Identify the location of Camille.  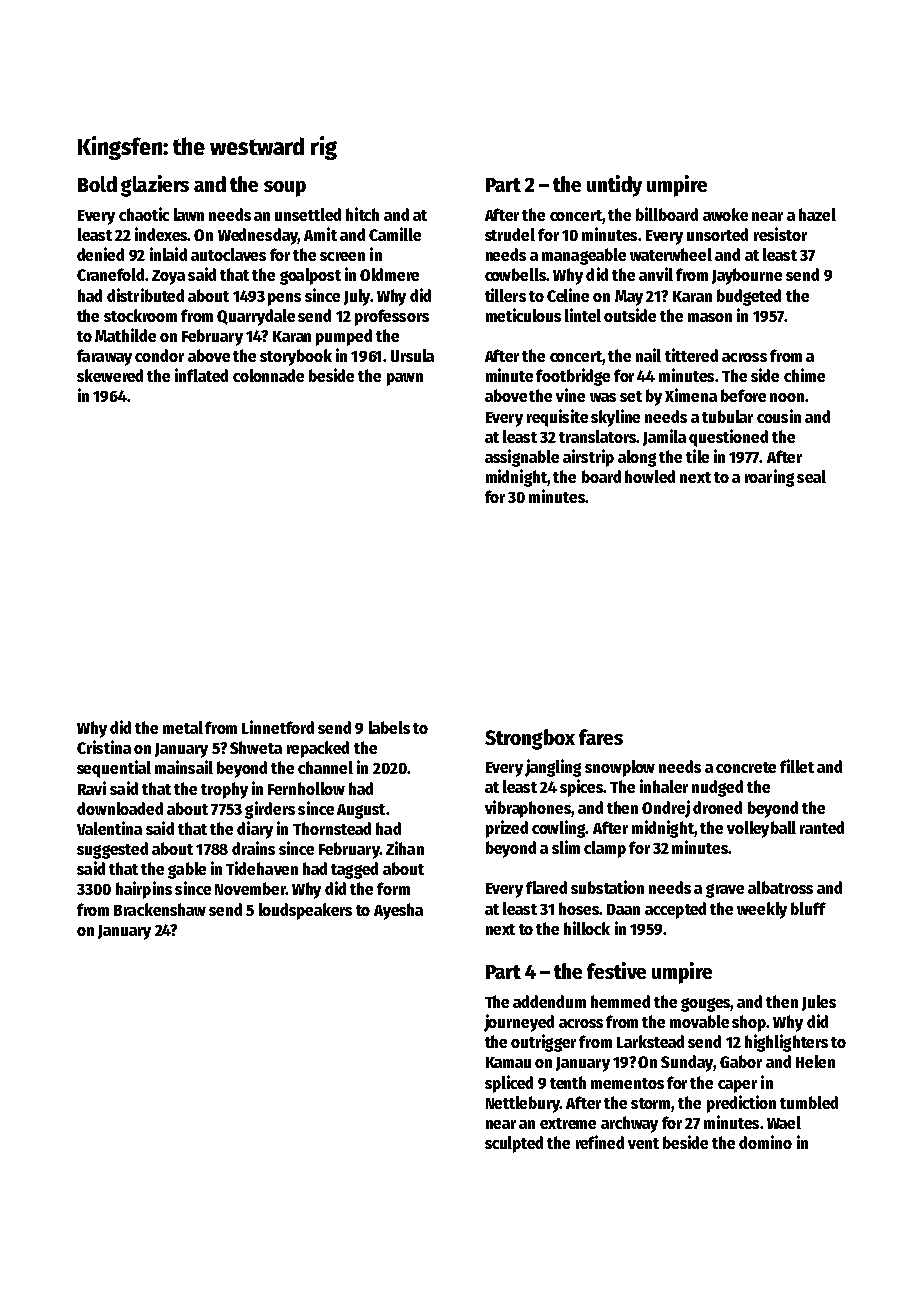
(395, 234).
